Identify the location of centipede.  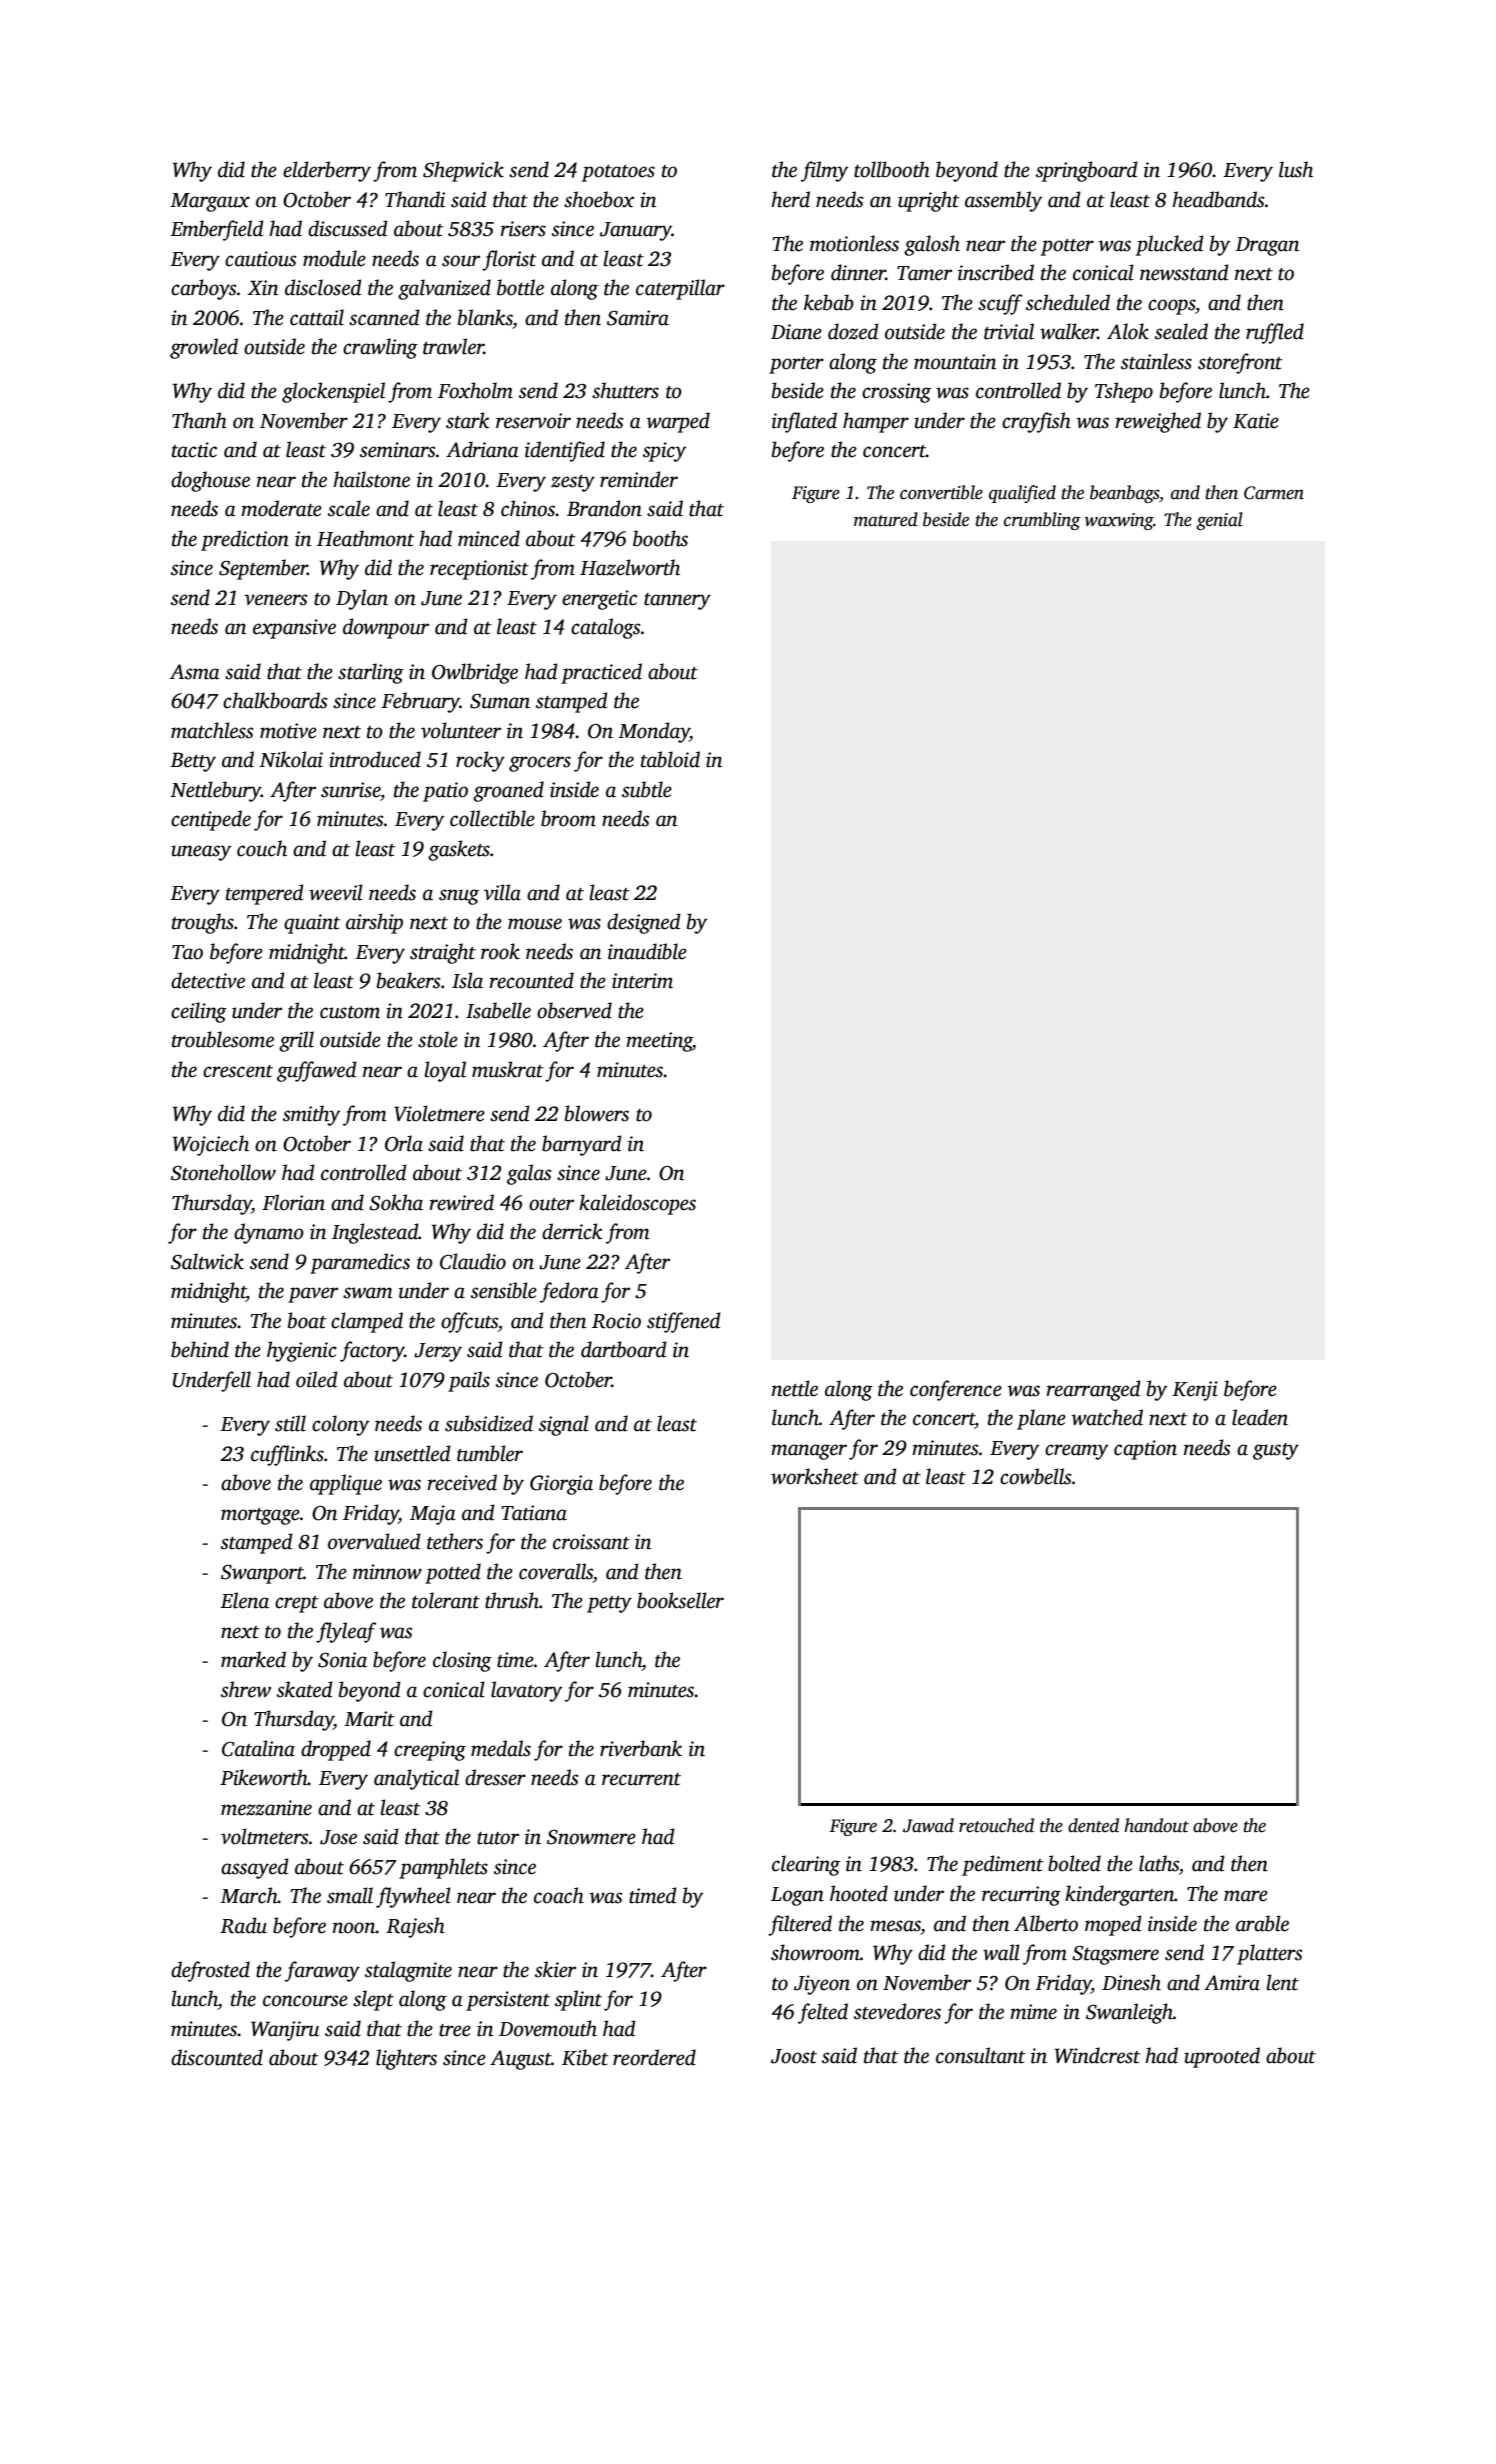
(211, 820).
